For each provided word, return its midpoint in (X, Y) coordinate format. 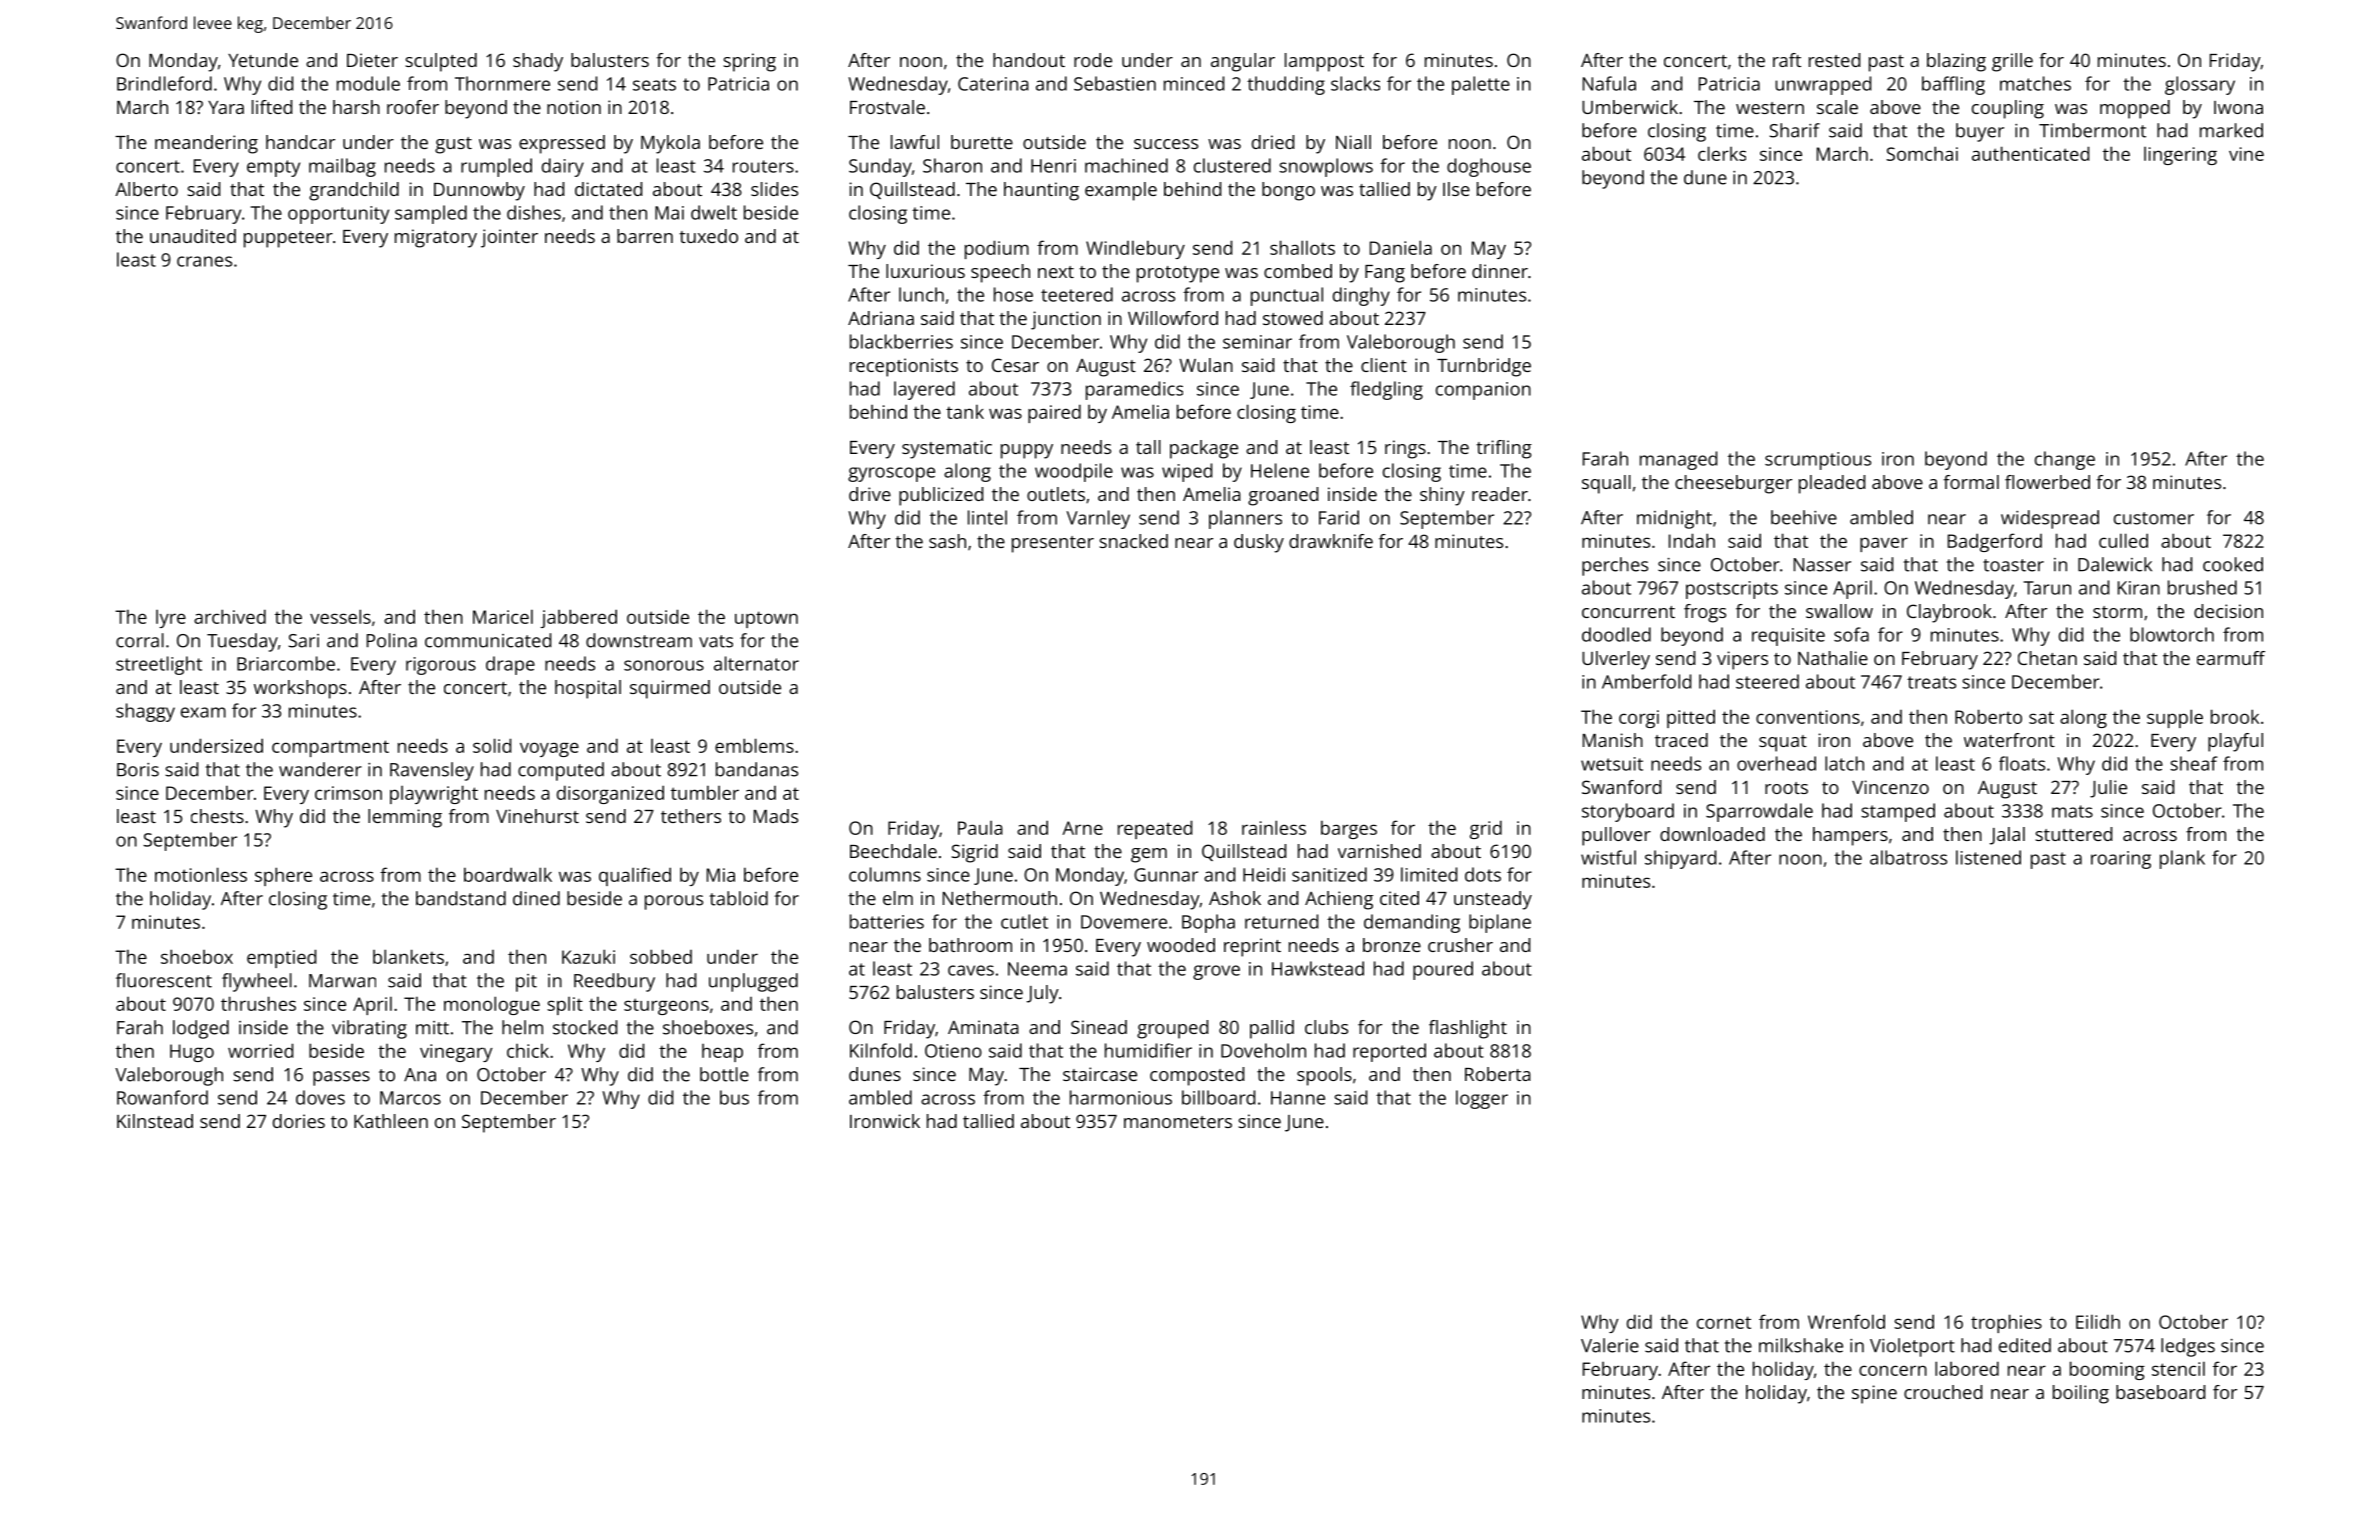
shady (538, 62)
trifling (1504, 449)
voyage (549, 749)
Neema (1037, 969)
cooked (2233, 564)
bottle (724, 1074)
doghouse (1489, 167)
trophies (2006, 1323)
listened (1988, 857)
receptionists (904, 367)
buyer (1980, 132)
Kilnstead (155, 1121)
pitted (1691, 718)
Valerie (1610, 1345)
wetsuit (1612, 764)
